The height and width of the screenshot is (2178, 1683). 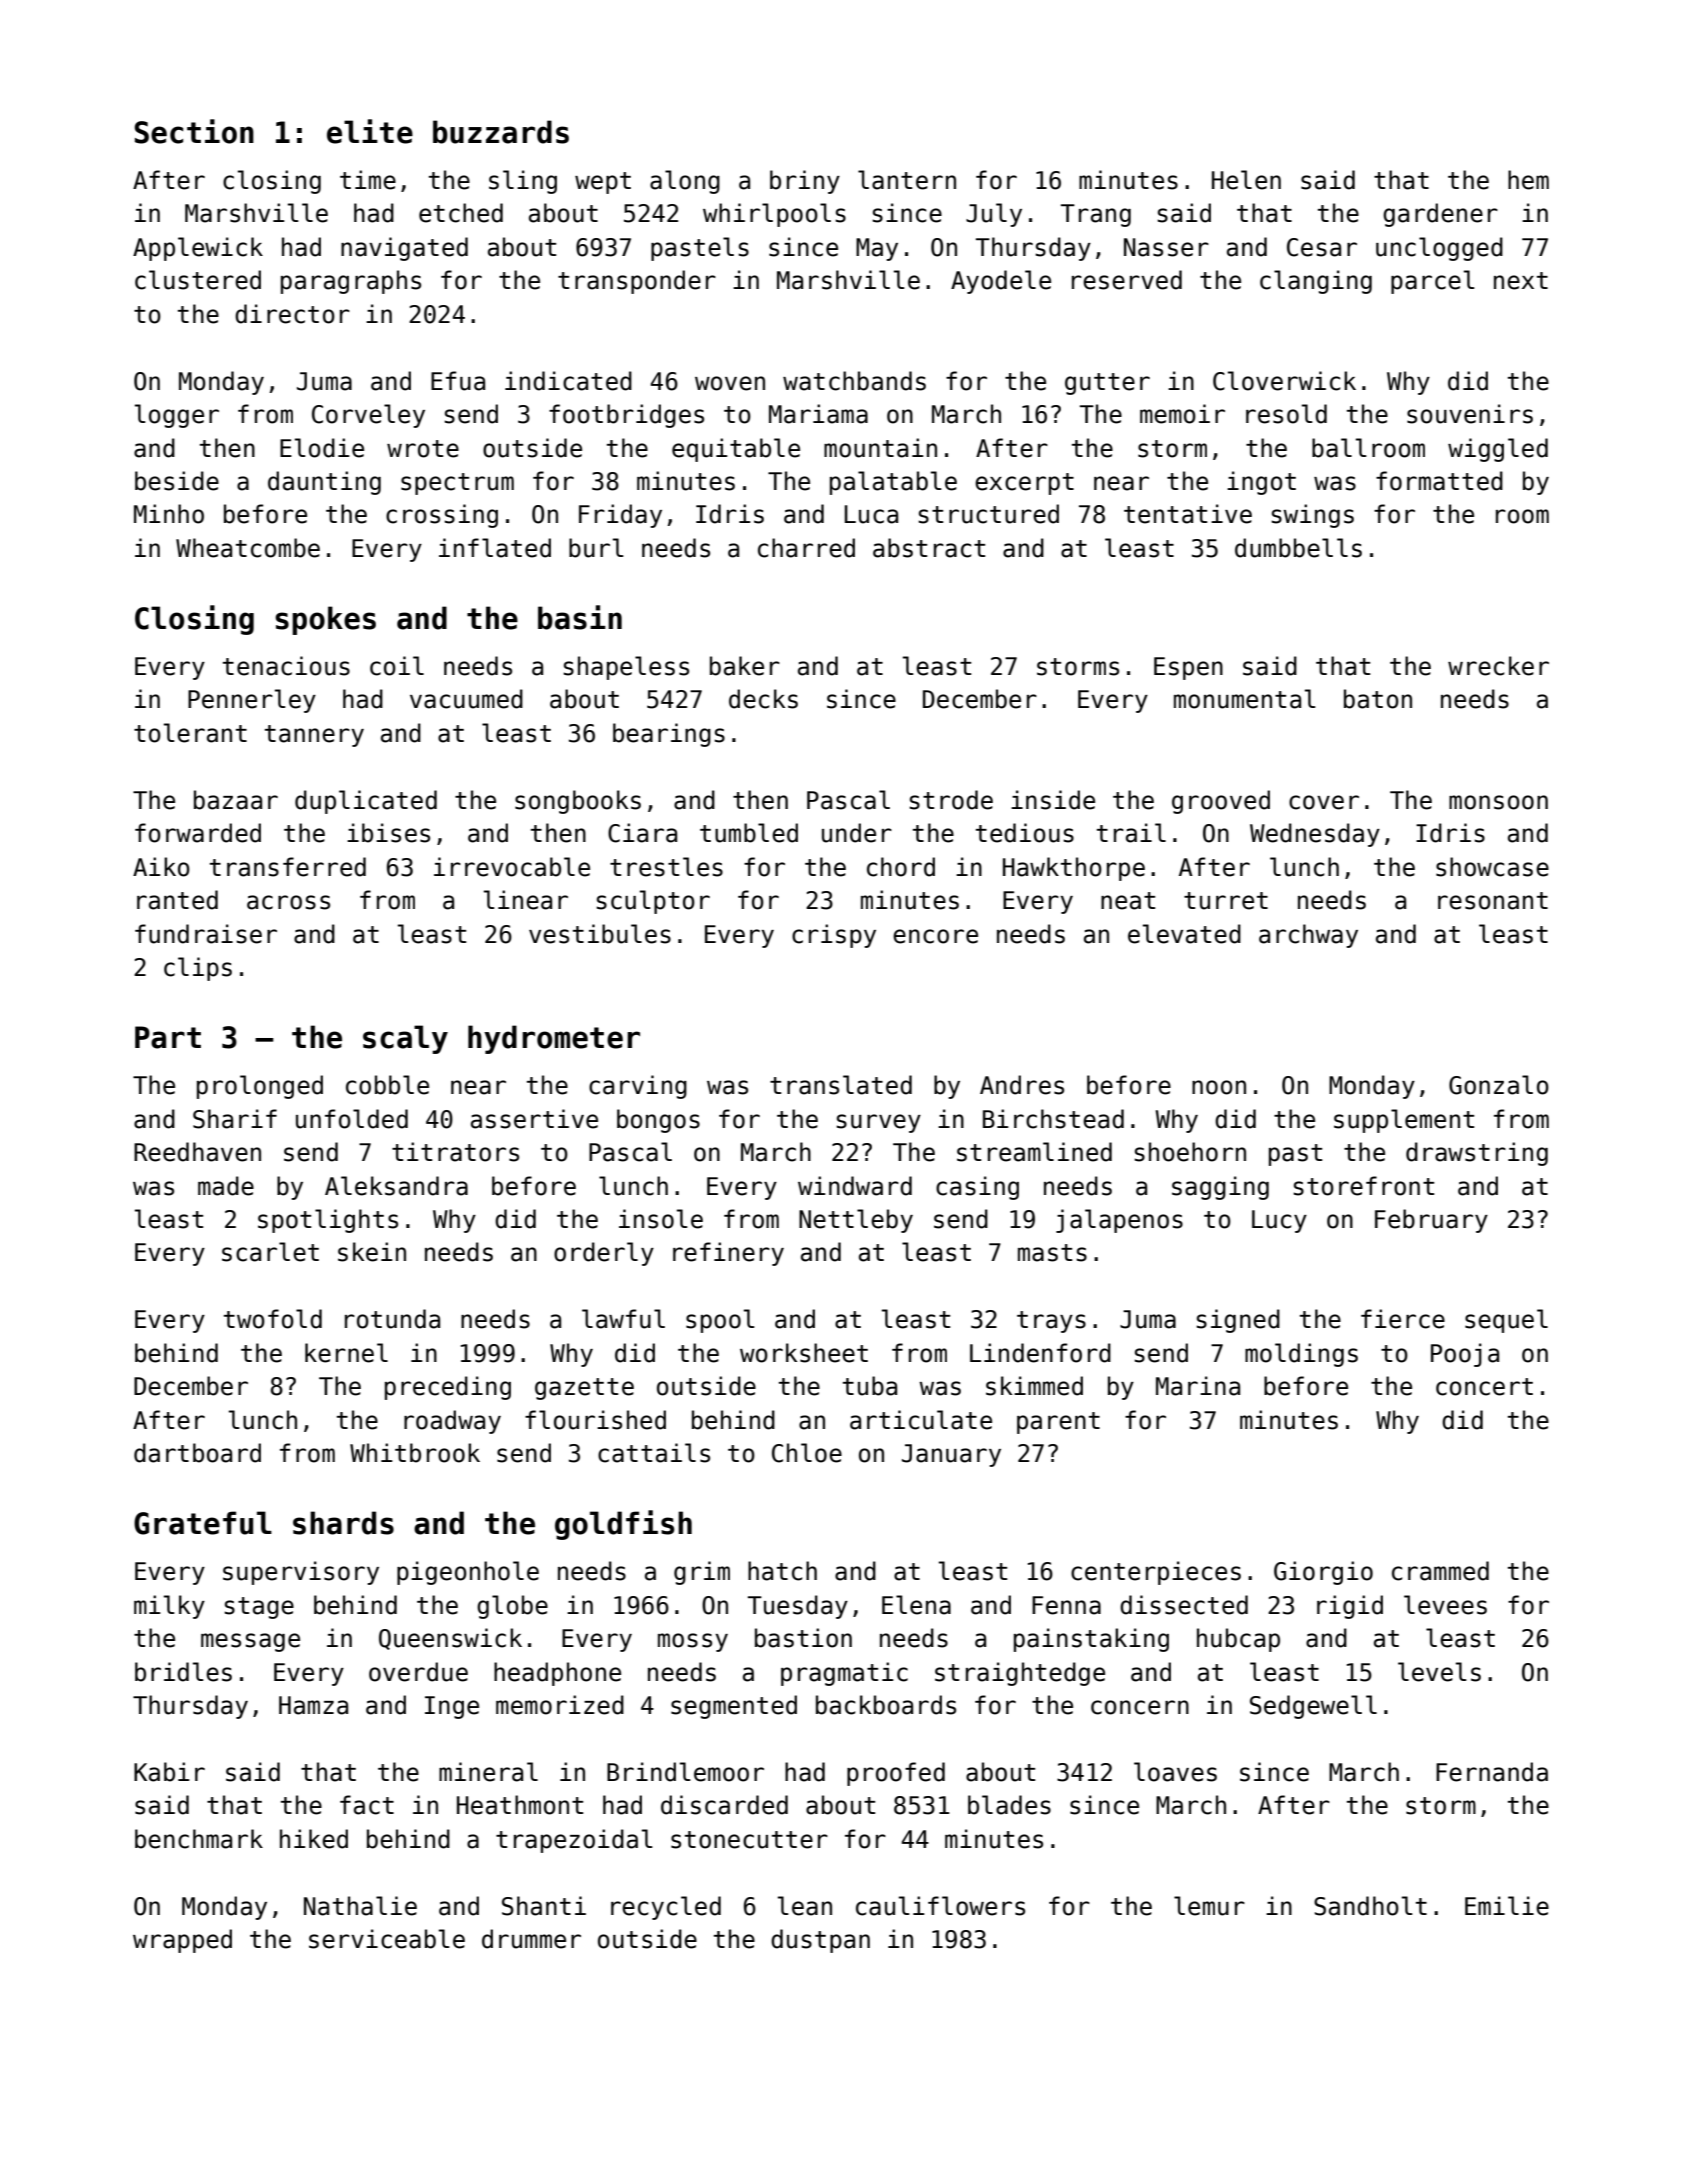 What do you see at coordinates (226, 1186) in the screenshot?
I see `made` at bounding box center [226, 1186].
